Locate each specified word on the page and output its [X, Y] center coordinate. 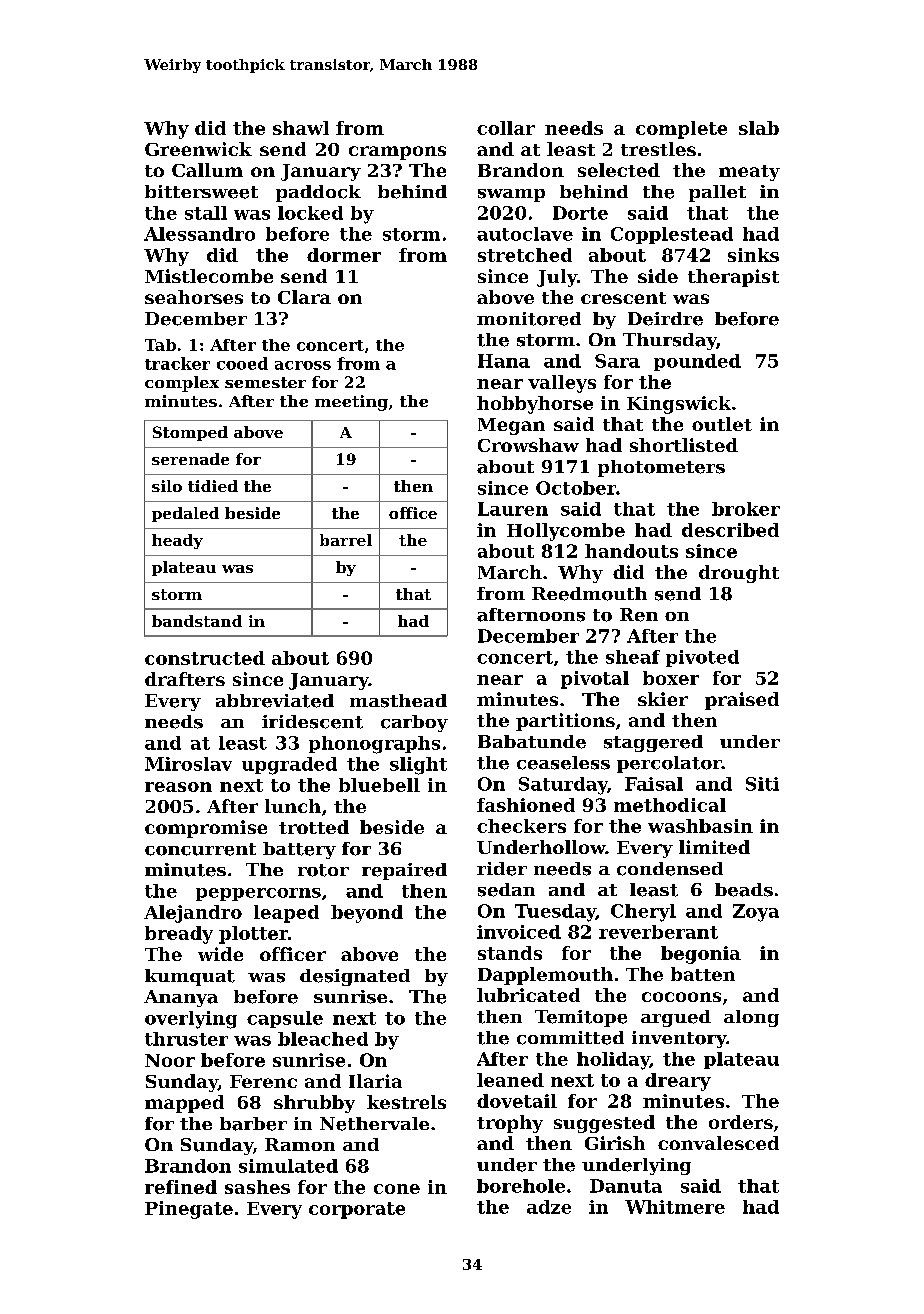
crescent [623, 298]
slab [759, 128]
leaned [510, 1080]
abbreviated [275, 701]
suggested [604, 1124]
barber [253, 1124]
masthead [398, 701]
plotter [253, 935]
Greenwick [198, 149]
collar [506, 128]
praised [742, 701]
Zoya [756, 913]
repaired [404, 871]
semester [265, 382]
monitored [529, 319]
